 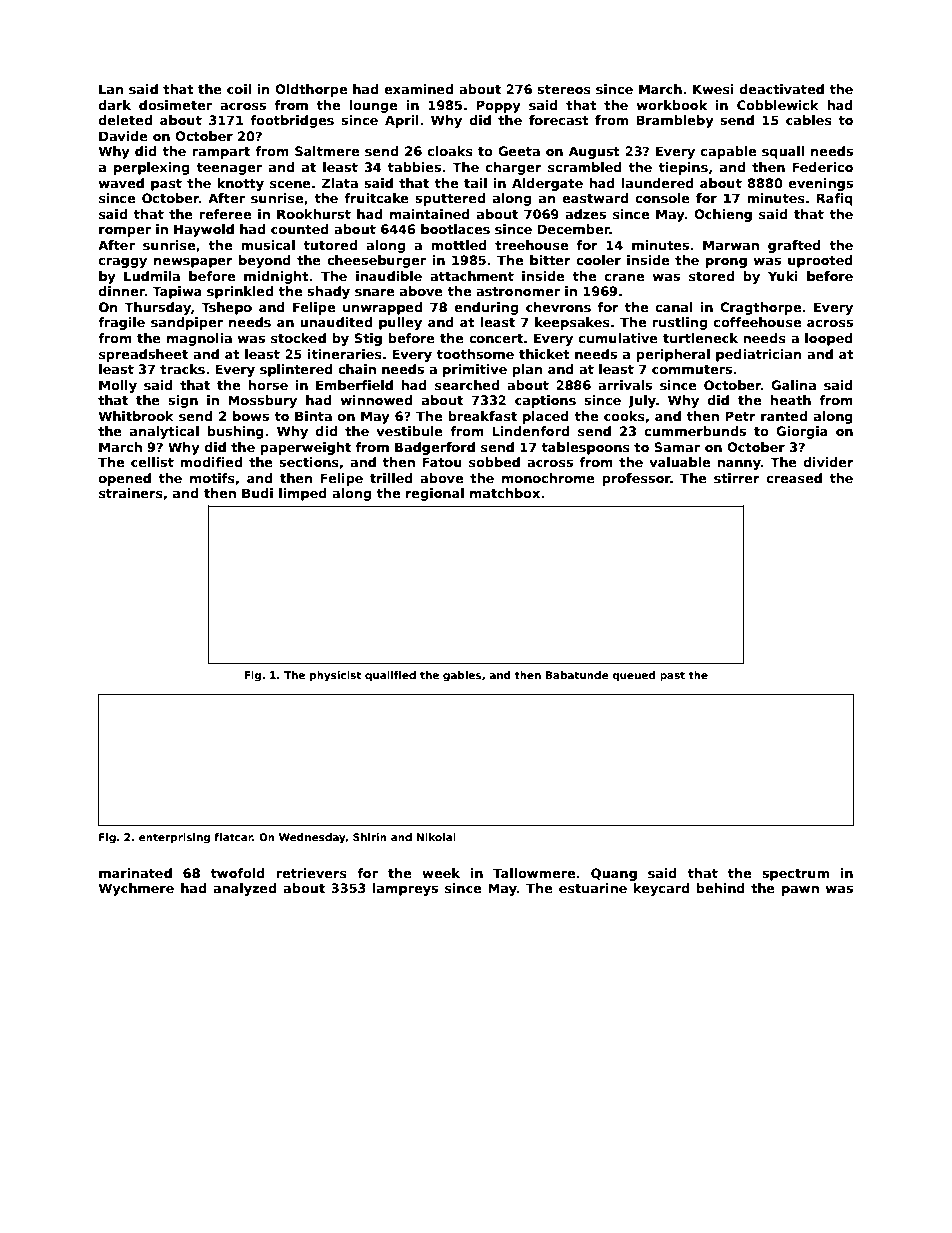 I want to click on analyzed, so click(x=245, y=889).
